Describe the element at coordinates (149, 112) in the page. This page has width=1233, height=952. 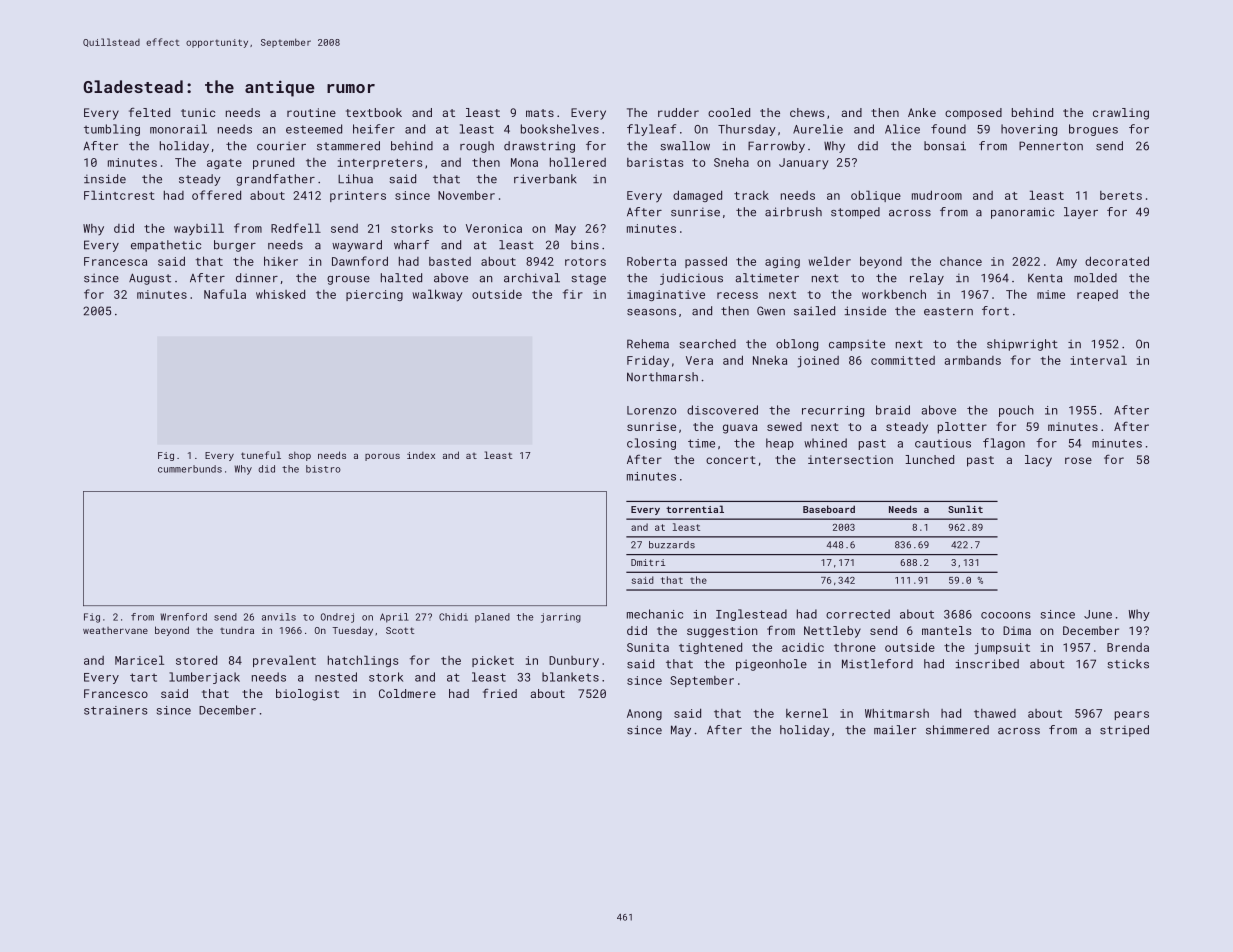
I see `felted` at that location.
